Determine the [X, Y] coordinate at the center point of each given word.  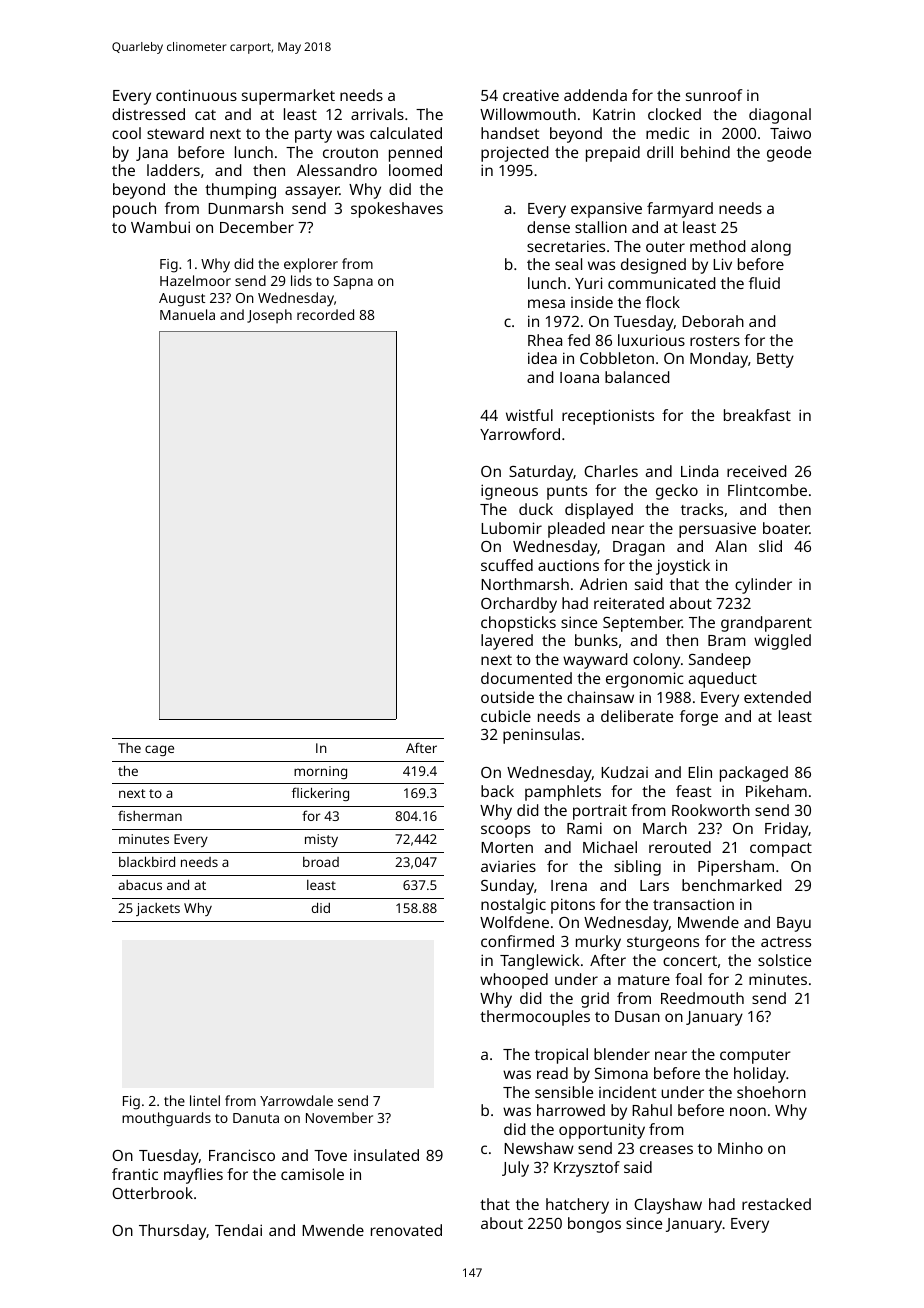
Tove [330, 1155]
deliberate [637, 716]
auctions [568, 565]
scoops [505, 831]
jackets [158, 909]
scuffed [507, 565]
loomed [415, 170]
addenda [595, 95]
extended [777, 697]
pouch [134, 210]
